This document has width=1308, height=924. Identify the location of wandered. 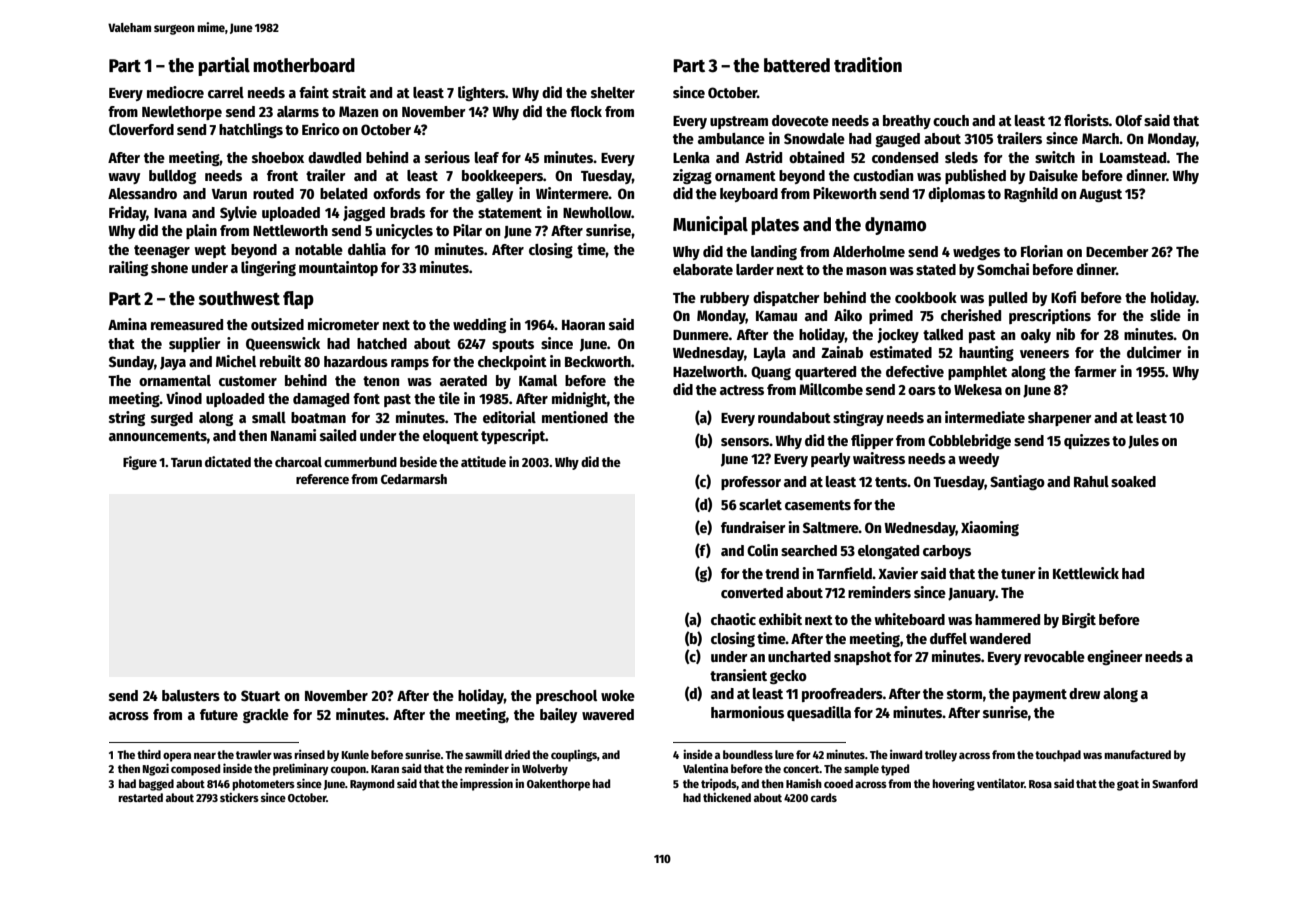
(1000, 638).
